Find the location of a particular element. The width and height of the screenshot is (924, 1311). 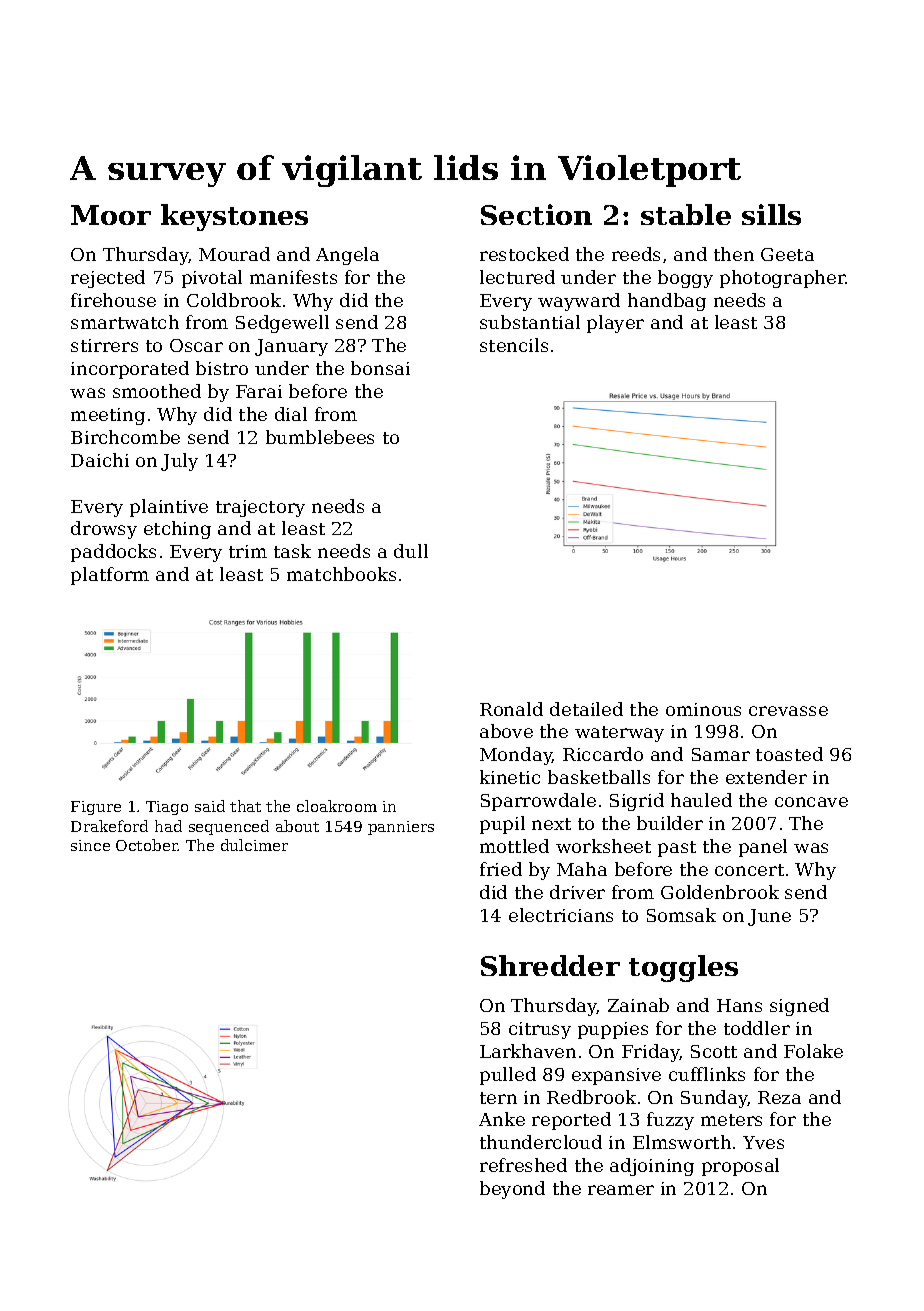

said is located at coordinates (210, 806).
